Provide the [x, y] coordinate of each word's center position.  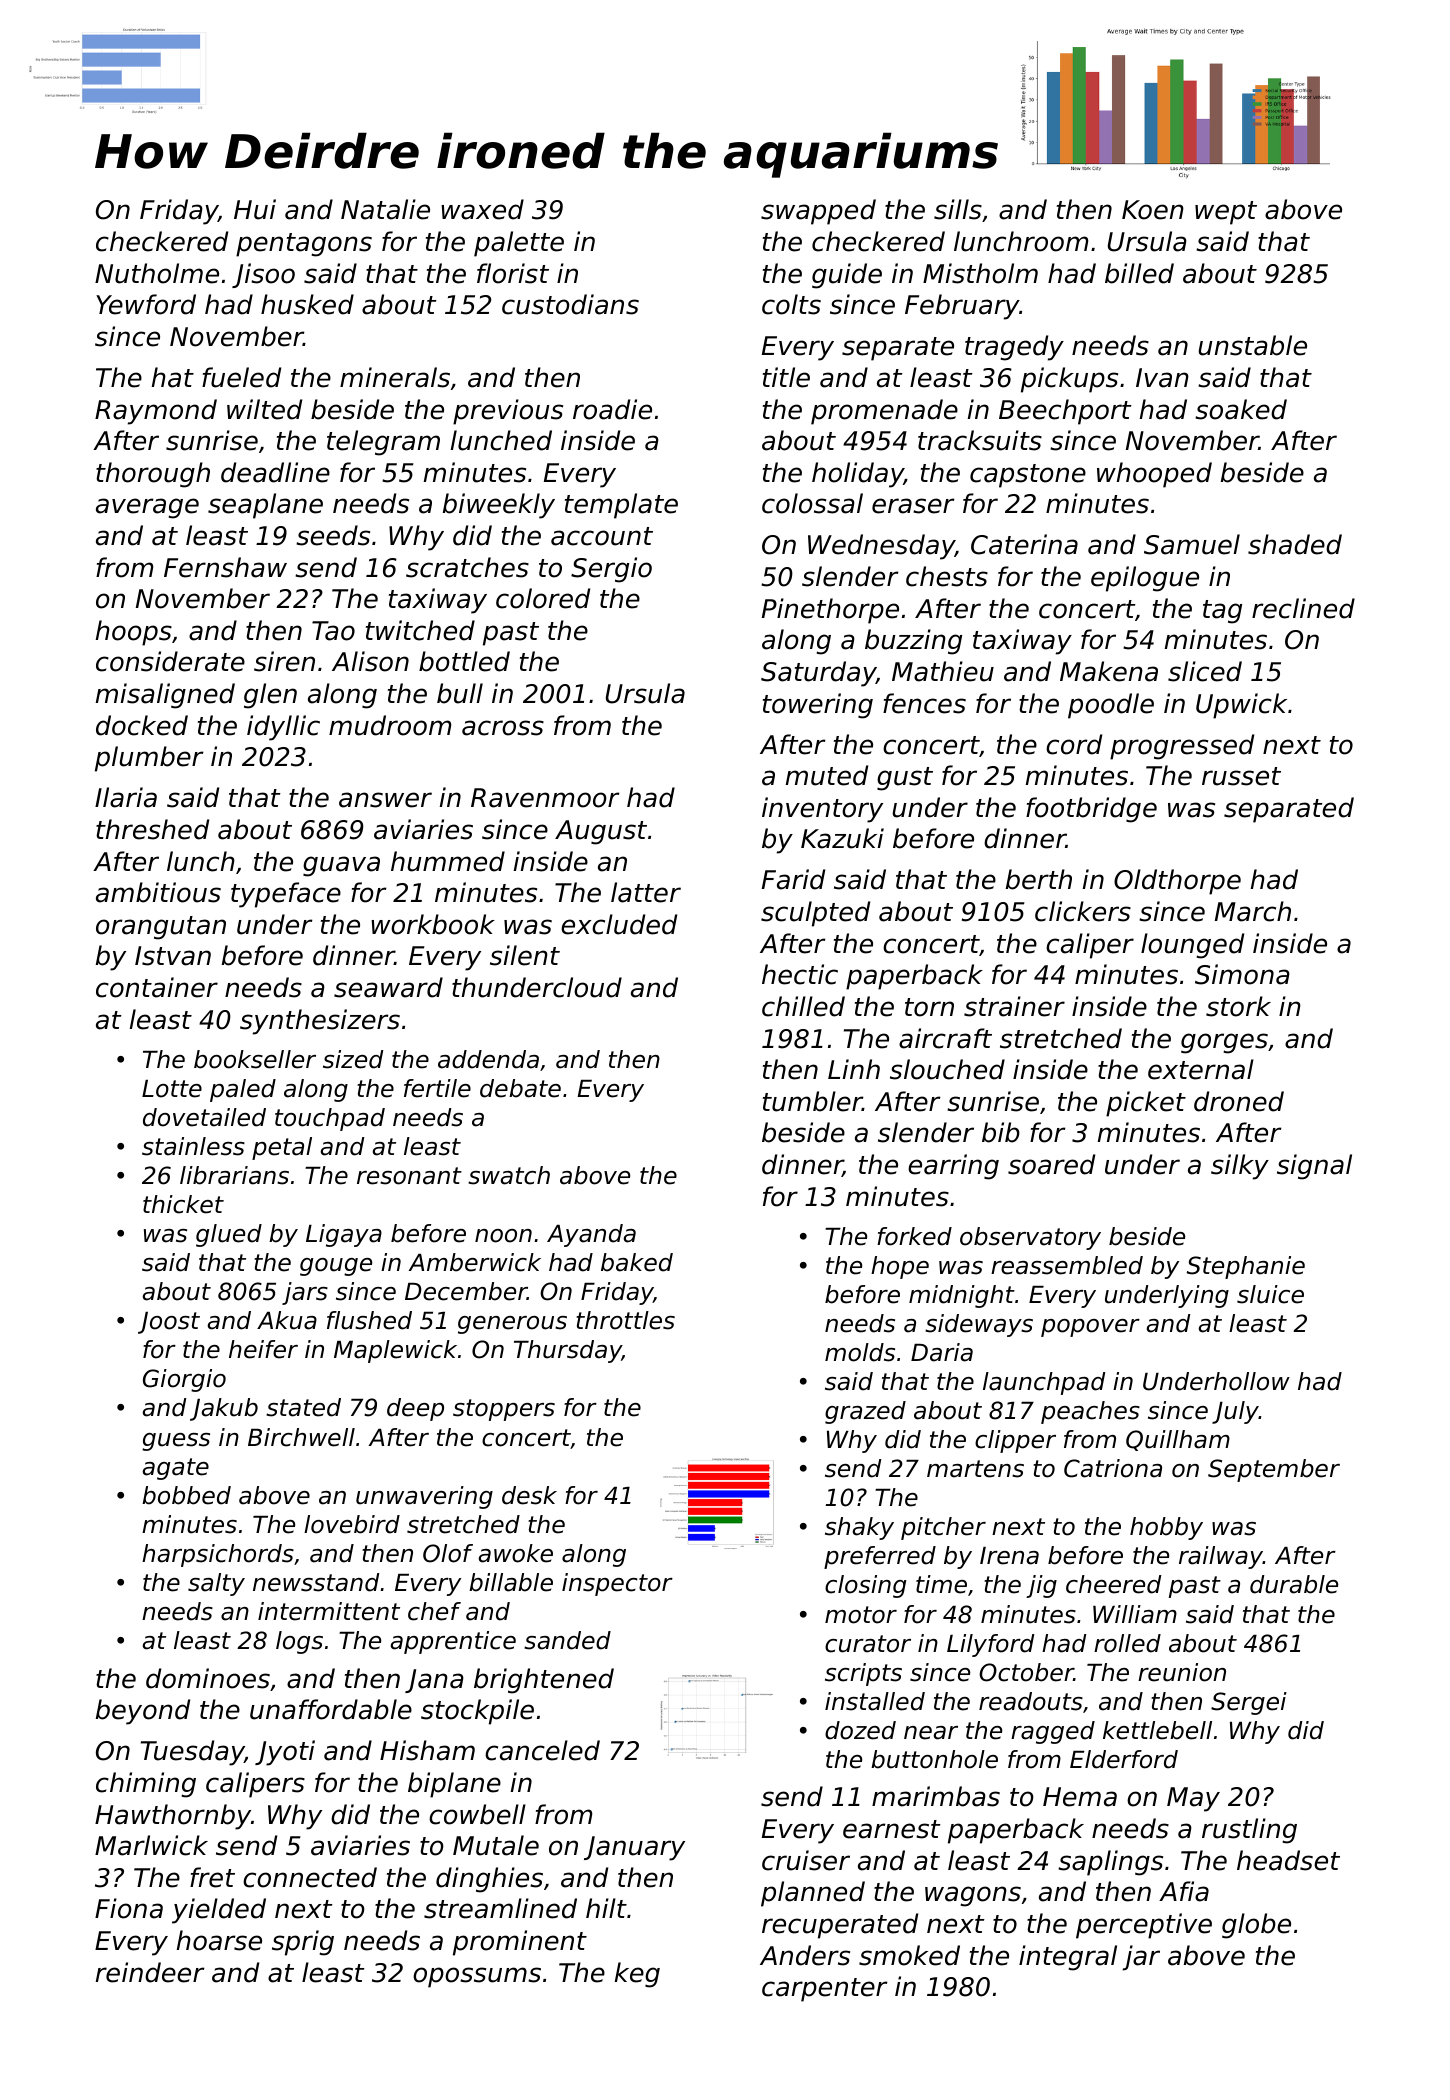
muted [827, 775]
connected [310, 1877]
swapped [818, 212]
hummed [448, 861]
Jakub [224, 1409]
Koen [1153, 210]
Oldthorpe [1177, 882]
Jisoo [263, 275]
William [1135, 1614]
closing [865, 1586]
